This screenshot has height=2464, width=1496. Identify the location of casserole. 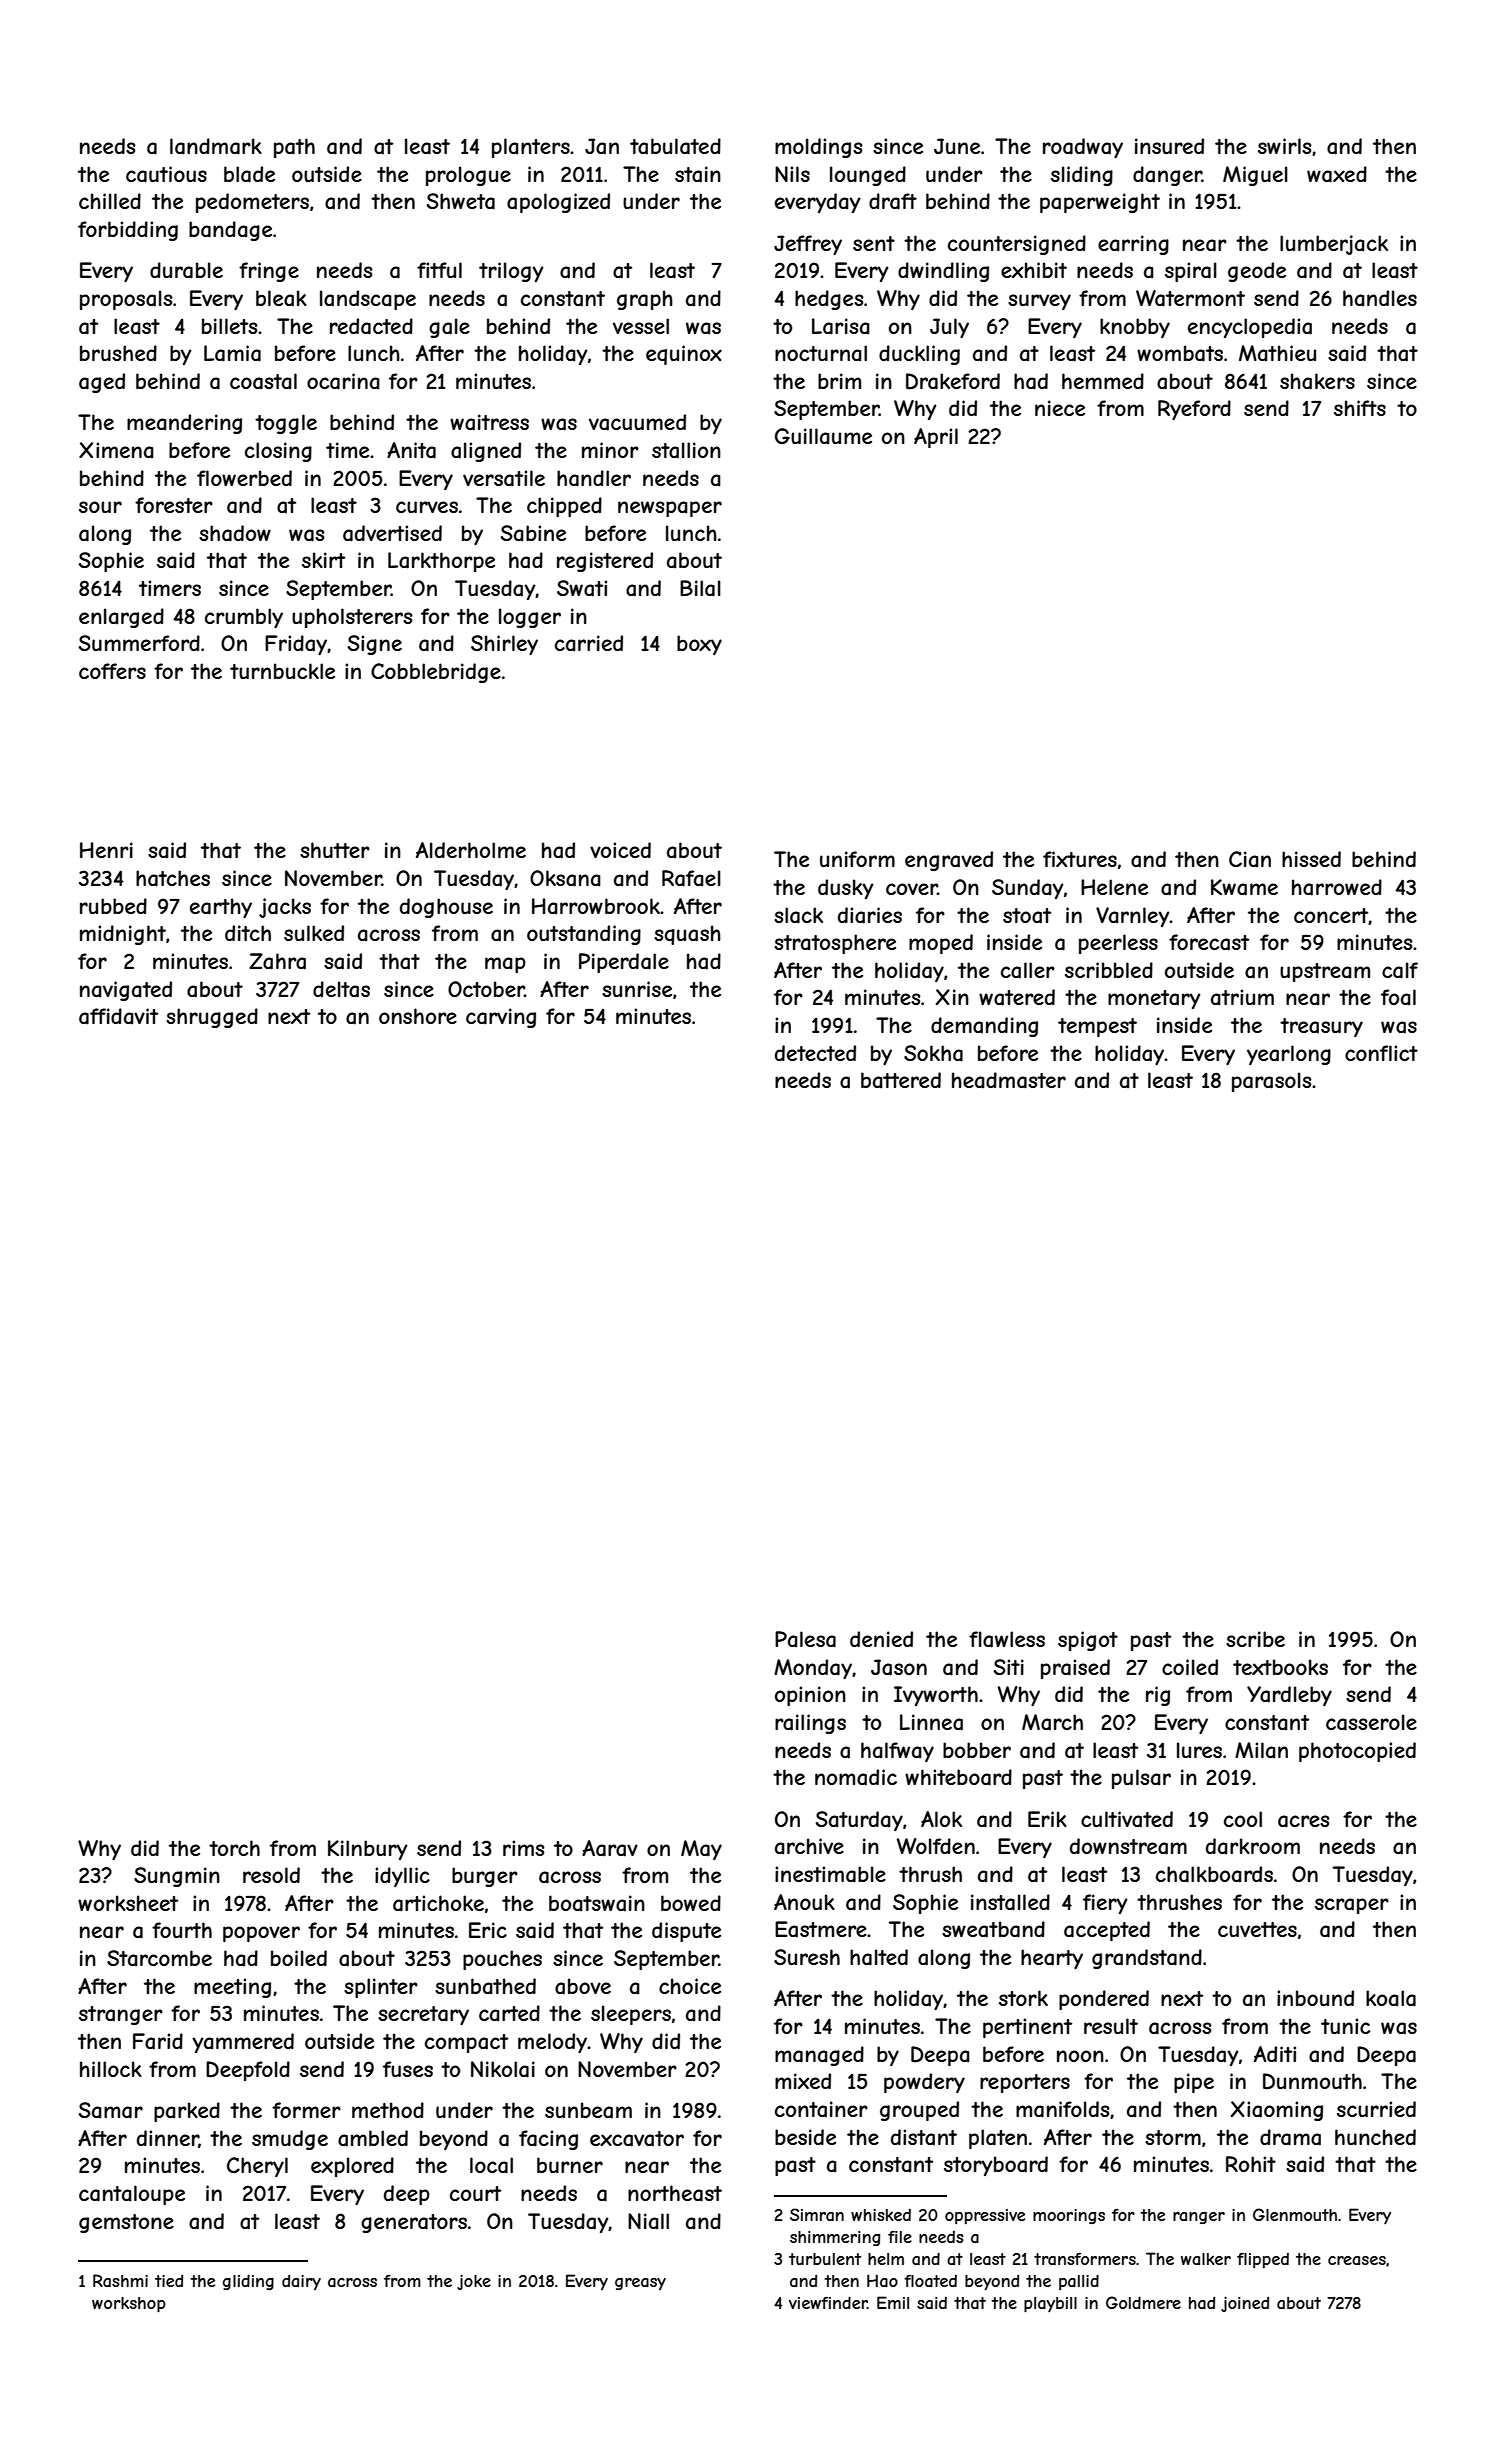
(1371, 1722).
